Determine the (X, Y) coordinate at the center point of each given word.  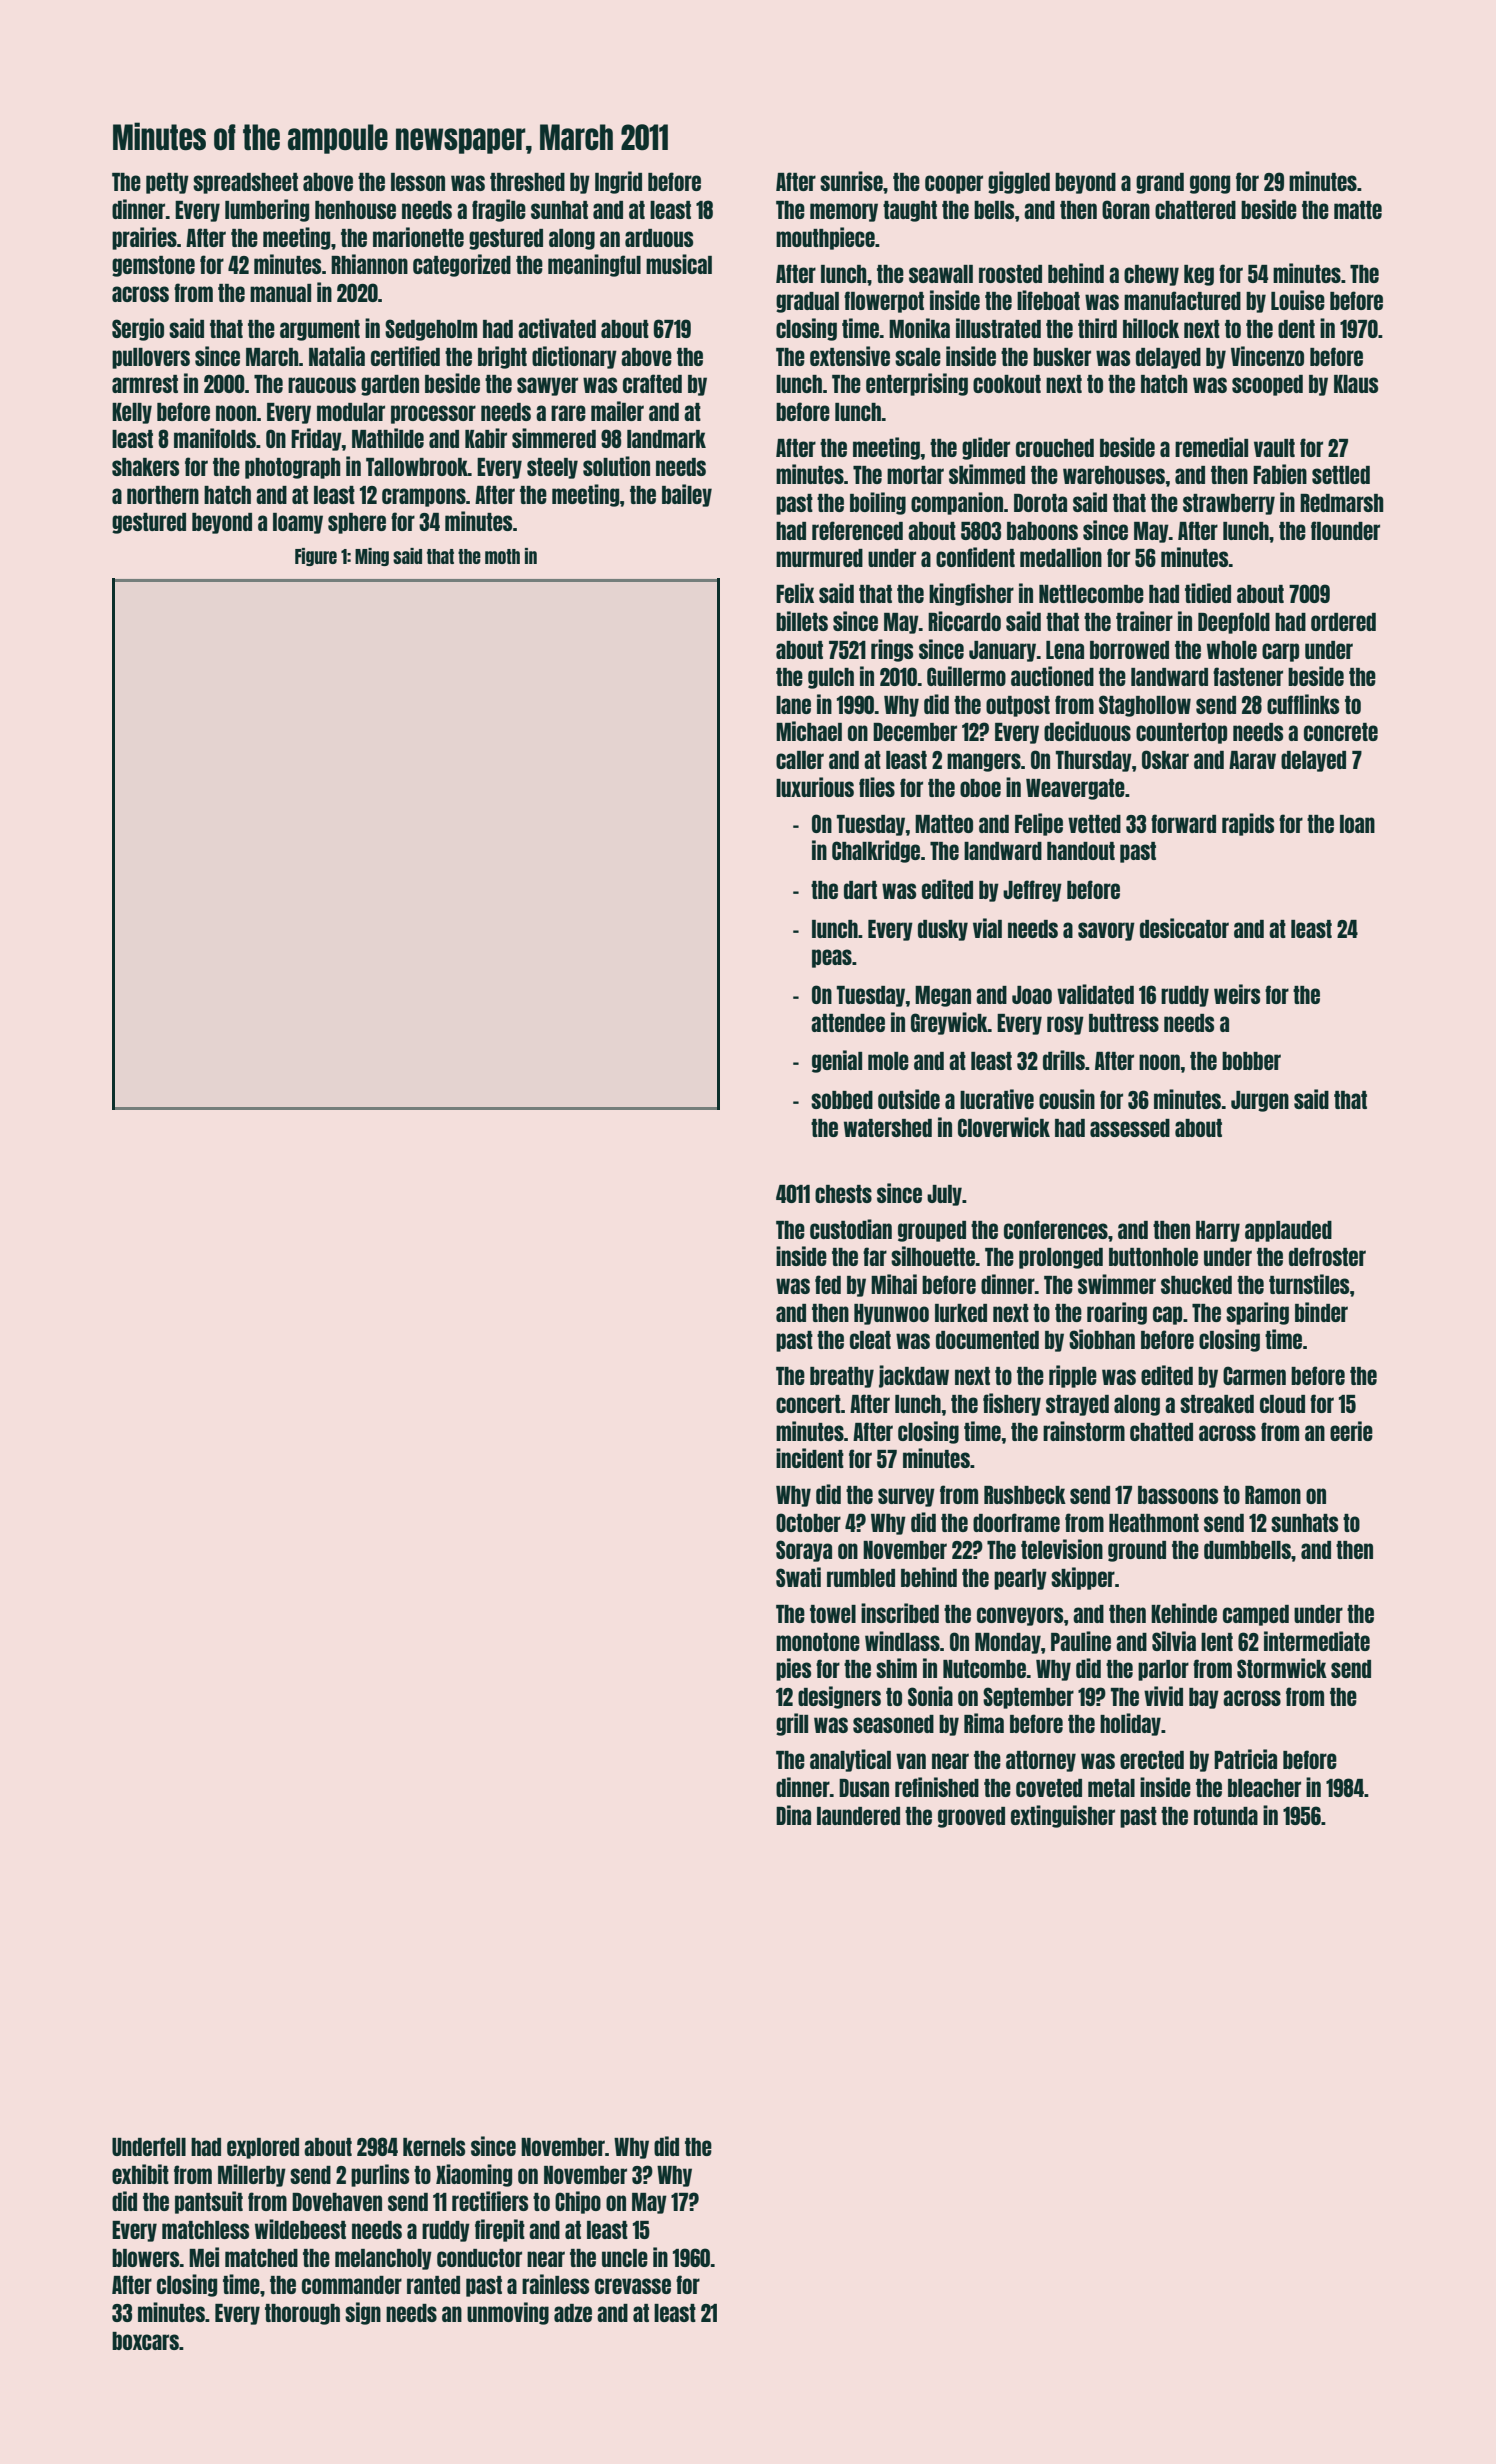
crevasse (633, 2286)
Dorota (1040, 503)
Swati (798, 1577)
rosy (1065, 1025)
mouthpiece (825, 238)
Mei (204, 2257)
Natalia (337, 356)
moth (502, 556)
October (808, 1522)
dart (860, 890)
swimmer (1117, 1284)
